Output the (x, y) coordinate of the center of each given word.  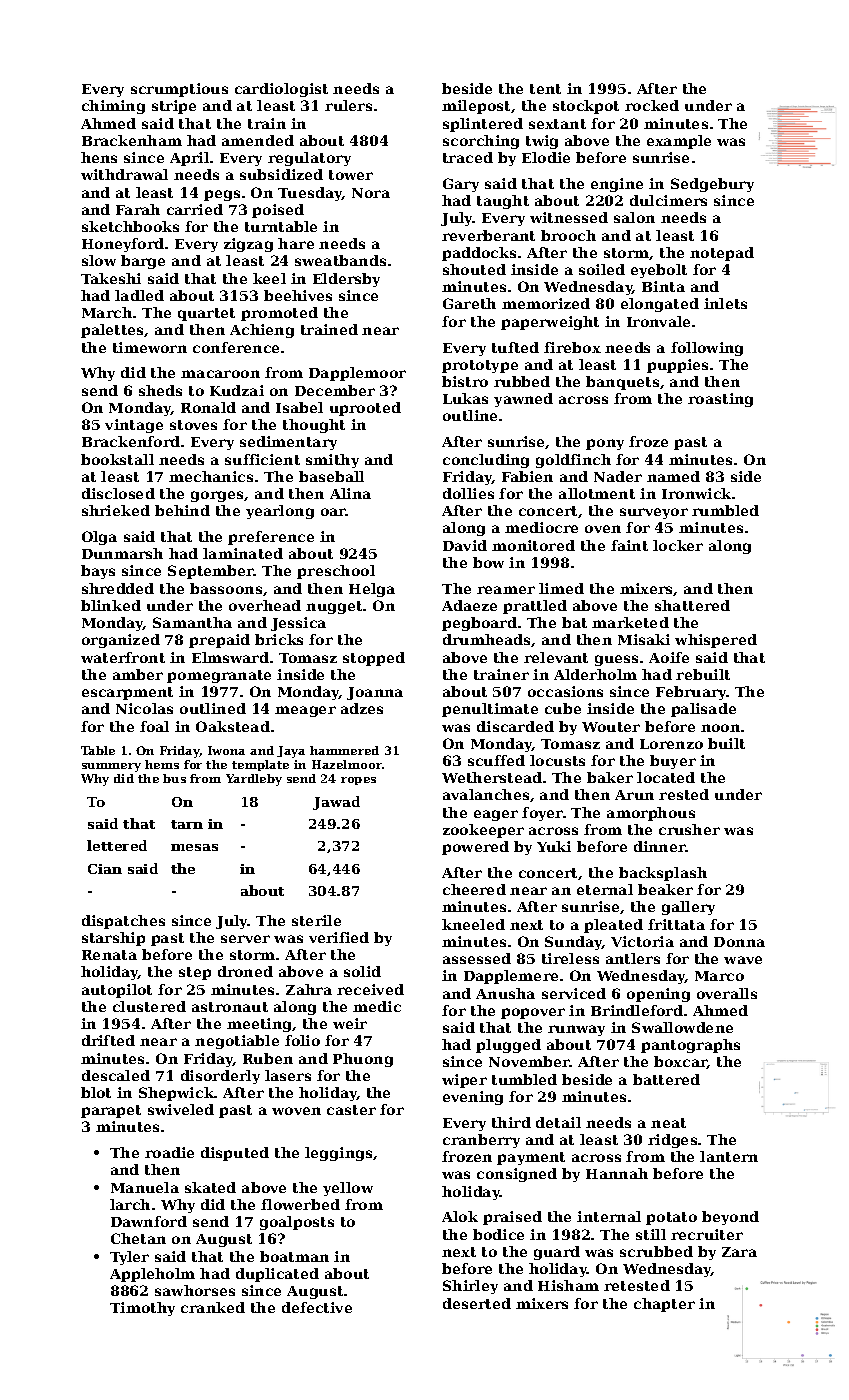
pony (605, 444)
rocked (652, 105)
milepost (476, 107)
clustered (149, 1006)
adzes (362, 708)
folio (302, 1040)
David (465, 545)
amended (258, 140)
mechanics (211, 476)
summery (111, 767)
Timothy (142, 1309)
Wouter (611, 727)
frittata (676, 924)
